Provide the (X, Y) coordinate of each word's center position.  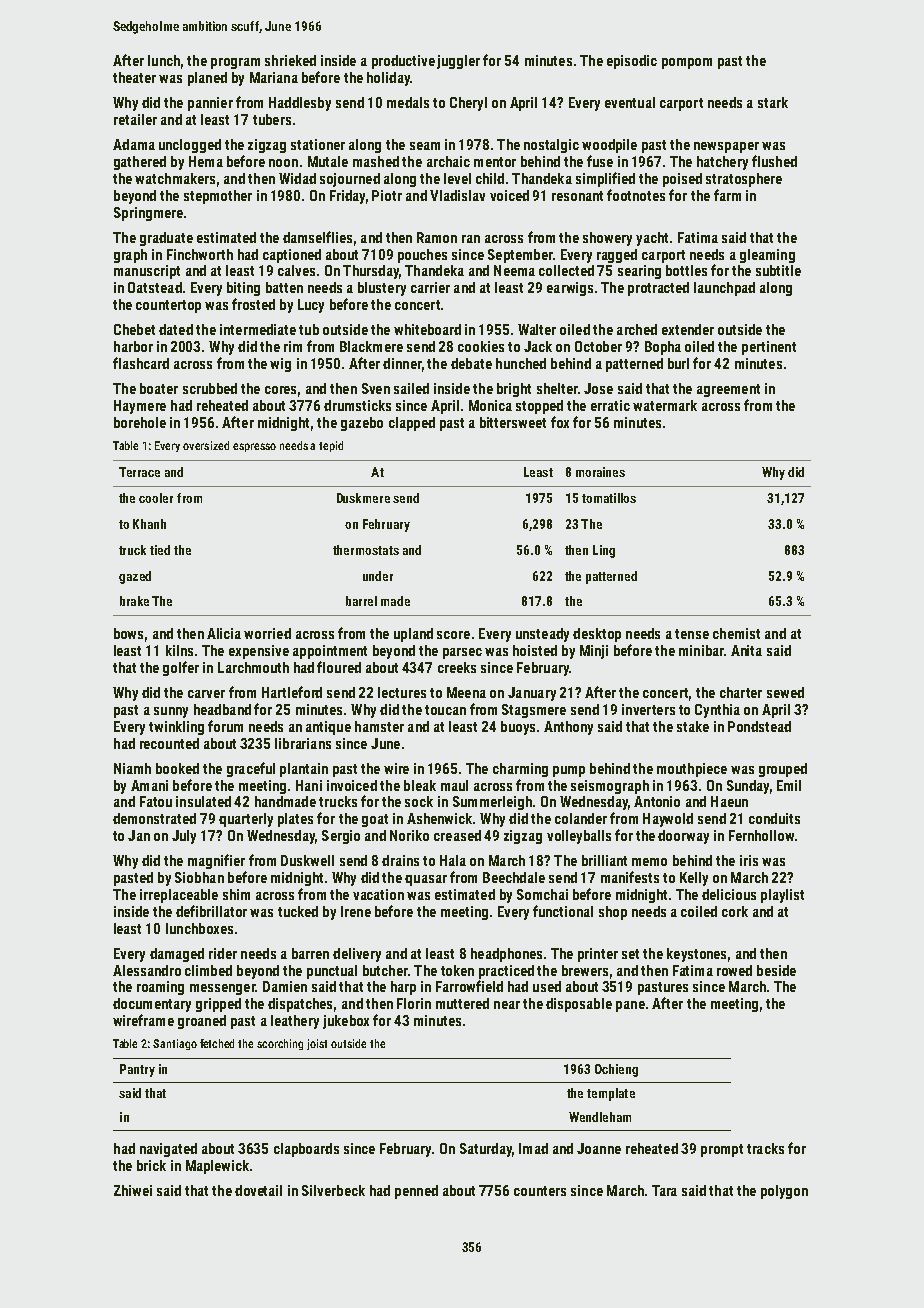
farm (727, 195)
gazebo (362, 424)
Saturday (486, 1150)
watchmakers (175, 178)
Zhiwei (133, 1190)
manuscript (147, 272)
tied (160, 550)
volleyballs (579, 837)
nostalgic (551, 146)
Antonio (657, 801)
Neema (514, 270)
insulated (203, 801)
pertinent (769, 348)
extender (688, 329)
